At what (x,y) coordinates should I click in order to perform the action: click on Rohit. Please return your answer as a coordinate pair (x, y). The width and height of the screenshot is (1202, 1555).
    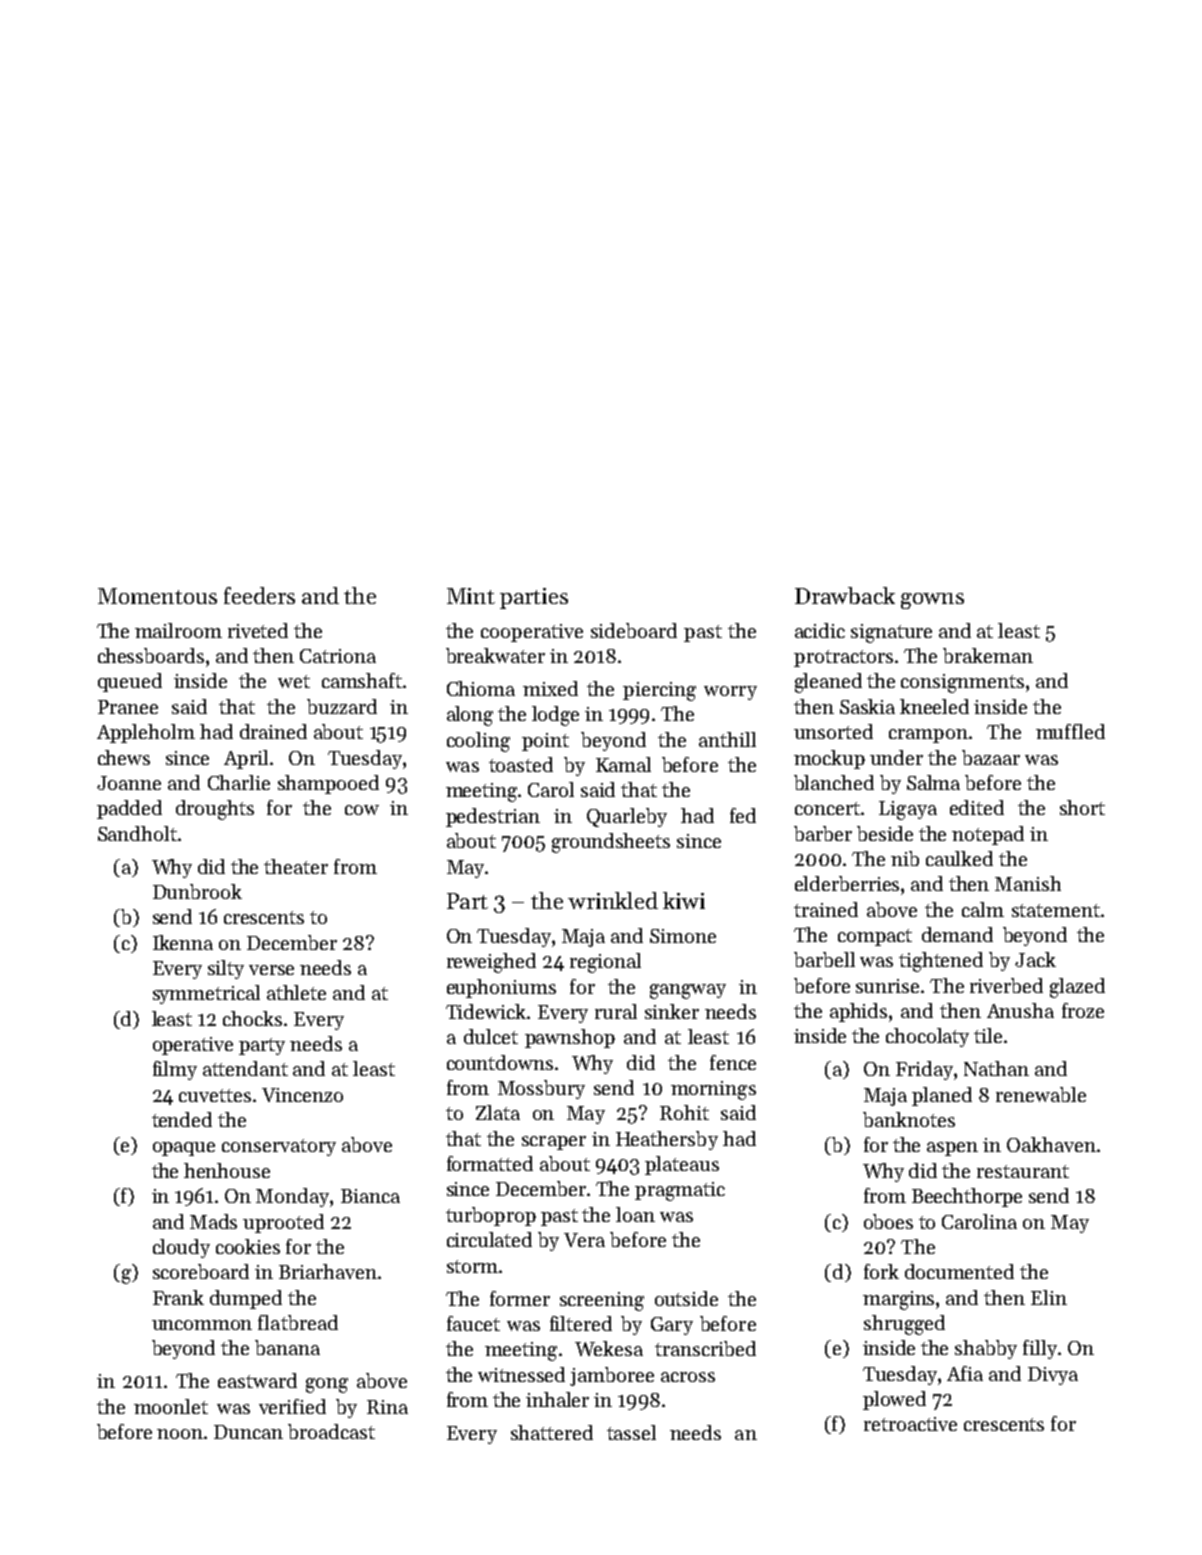
    Looking at the image, I should click on (684, 1112).
